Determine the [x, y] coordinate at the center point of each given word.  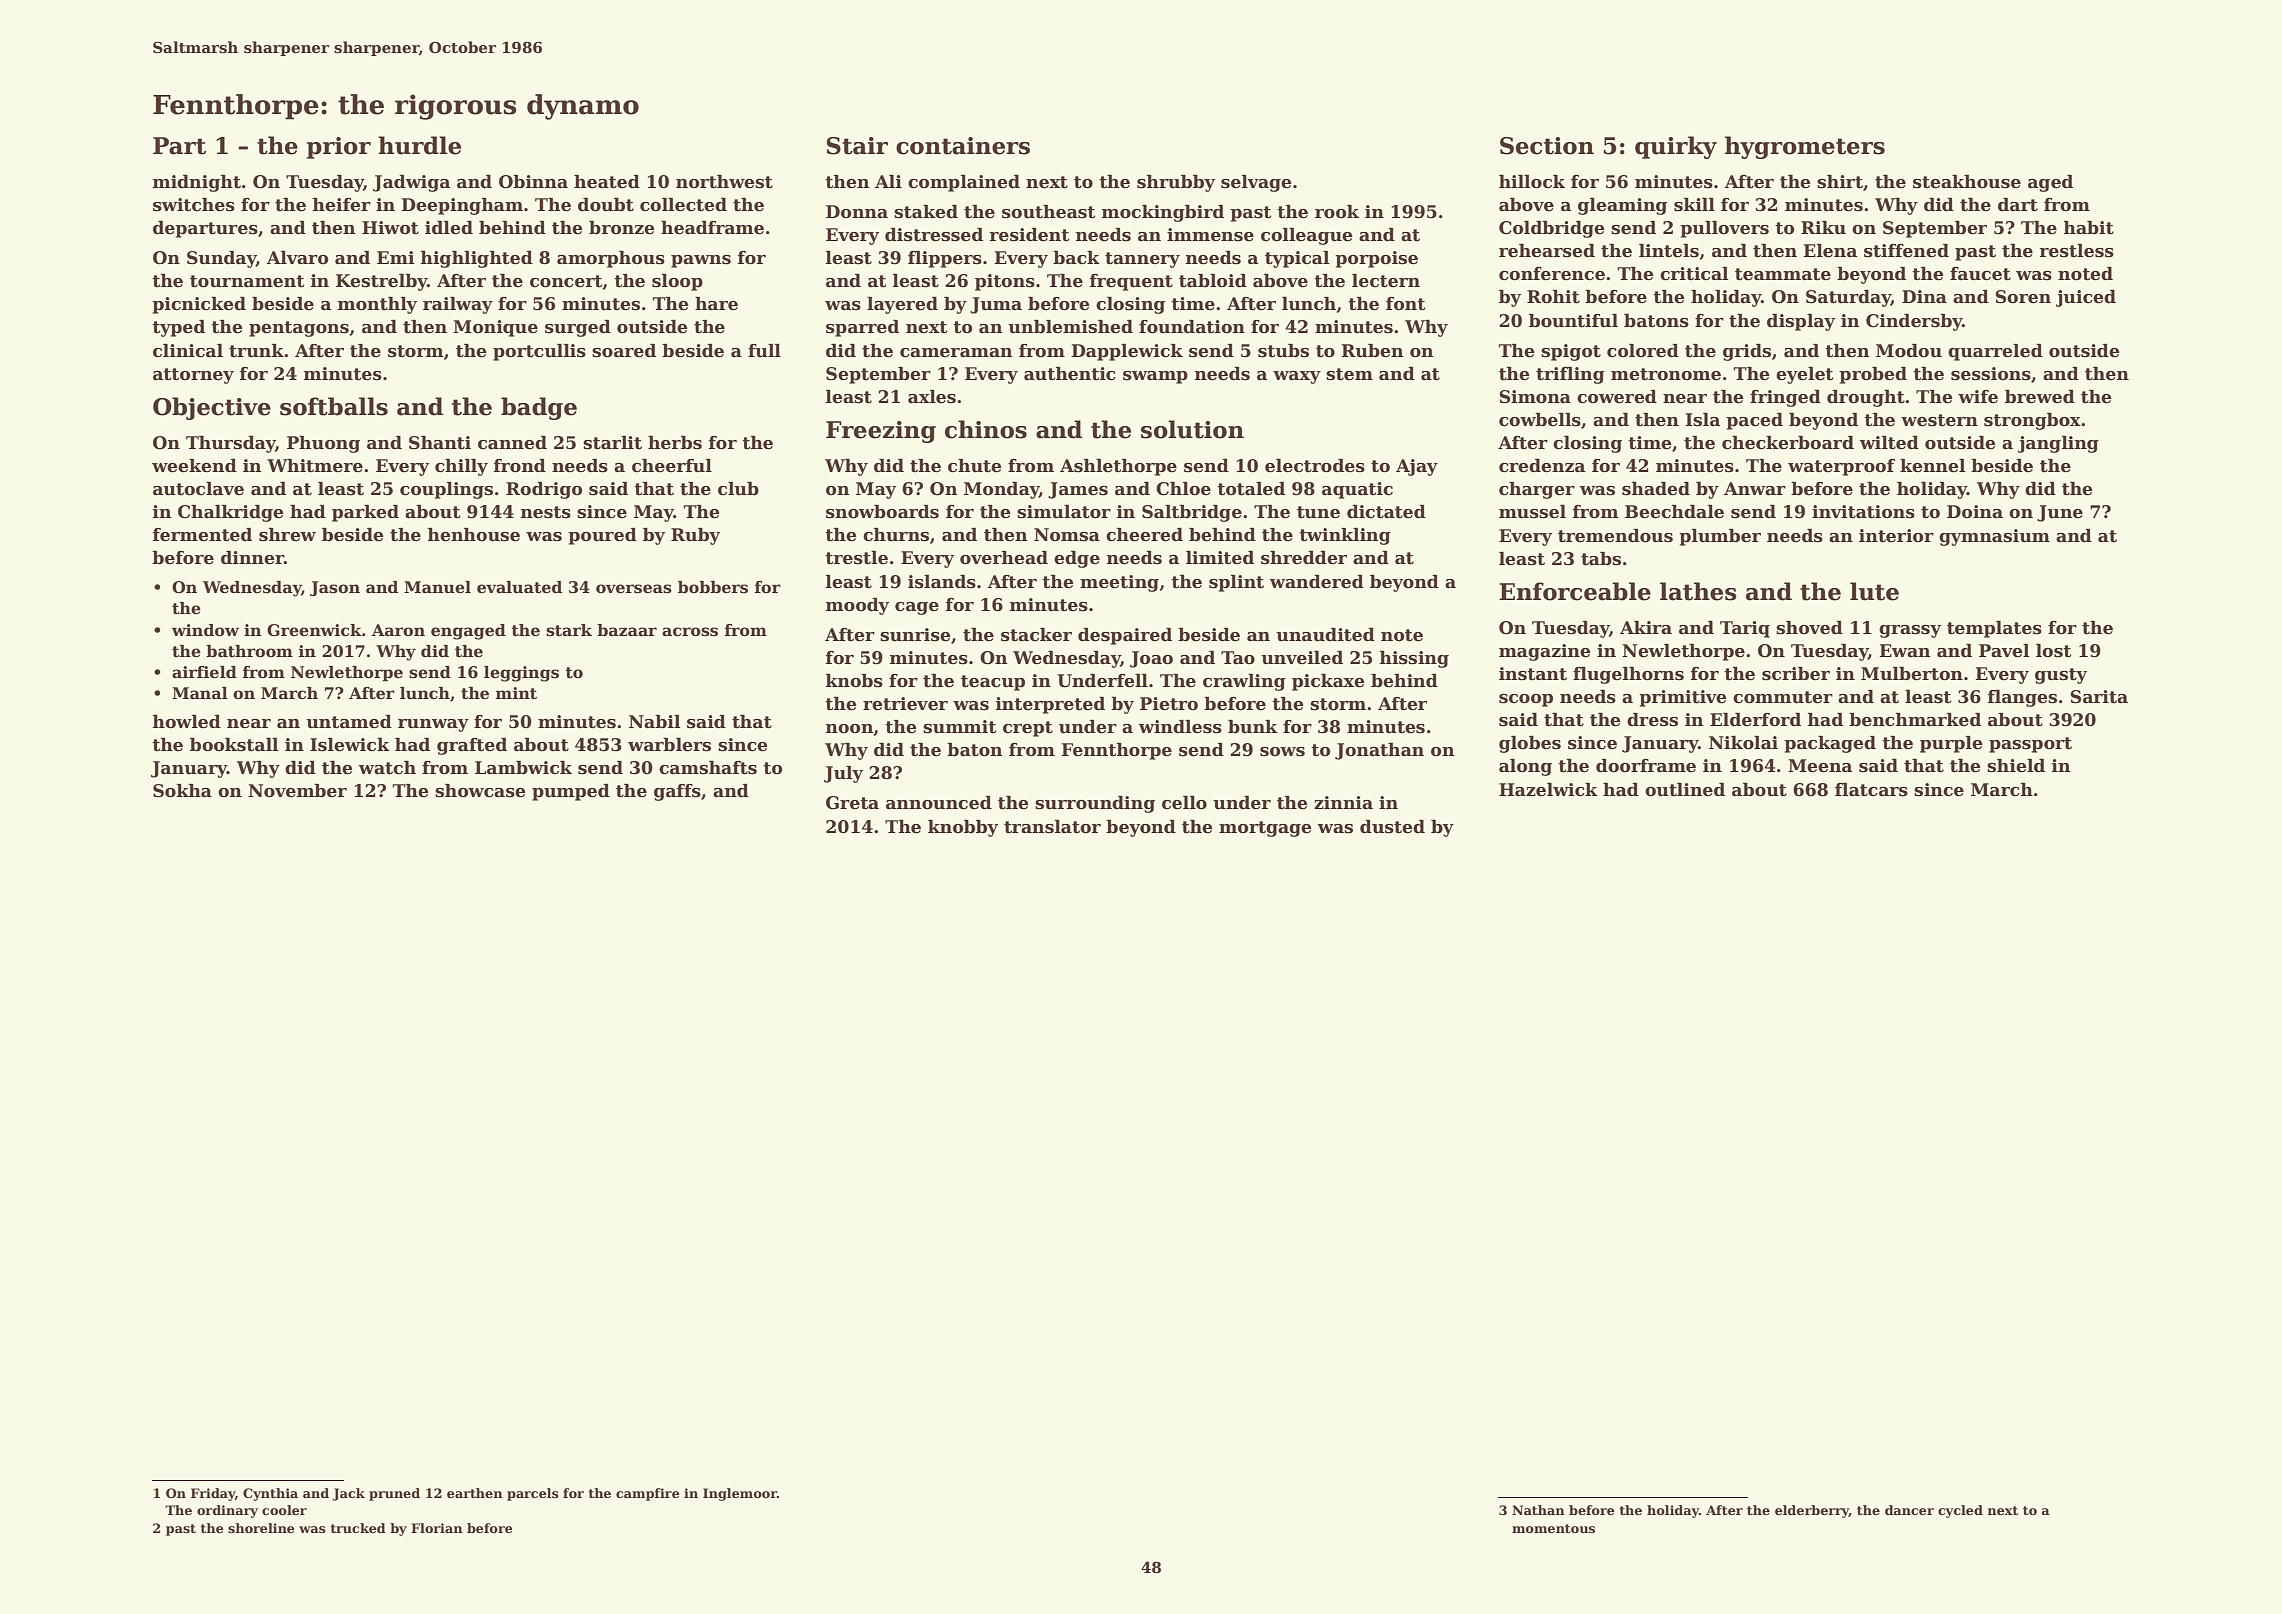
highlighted [477, 259]
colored [1643, 351]
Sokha [182, 791]
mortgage [1265, 829]
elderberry [1812, 1511]
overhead [1004, 558]
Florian [437, 1528]
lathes [1698, 591]
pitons [1005, 282]
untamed [349, 722]
